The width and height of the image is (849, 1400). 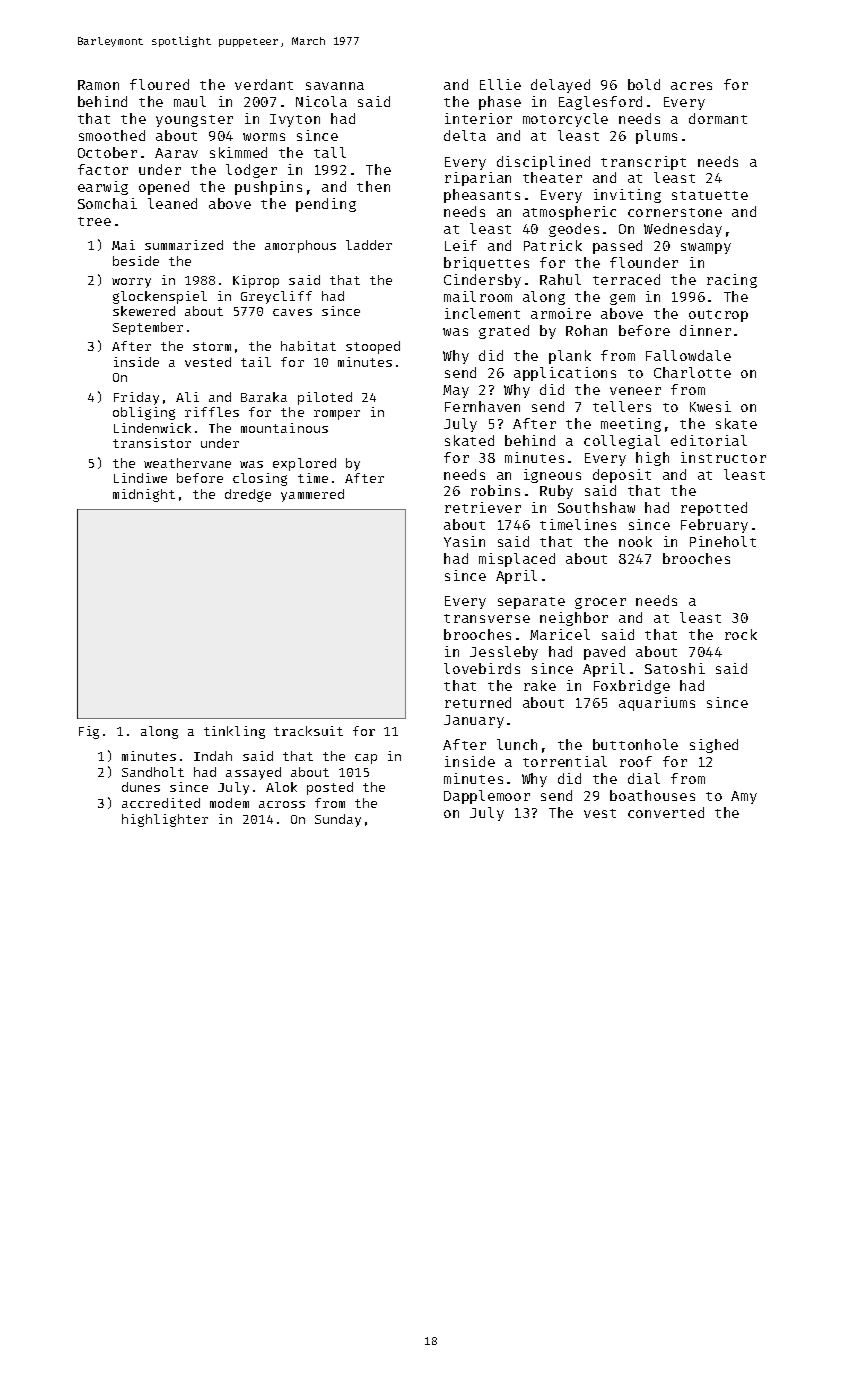 I want to click on delayed, so click(x=560, y=86).
